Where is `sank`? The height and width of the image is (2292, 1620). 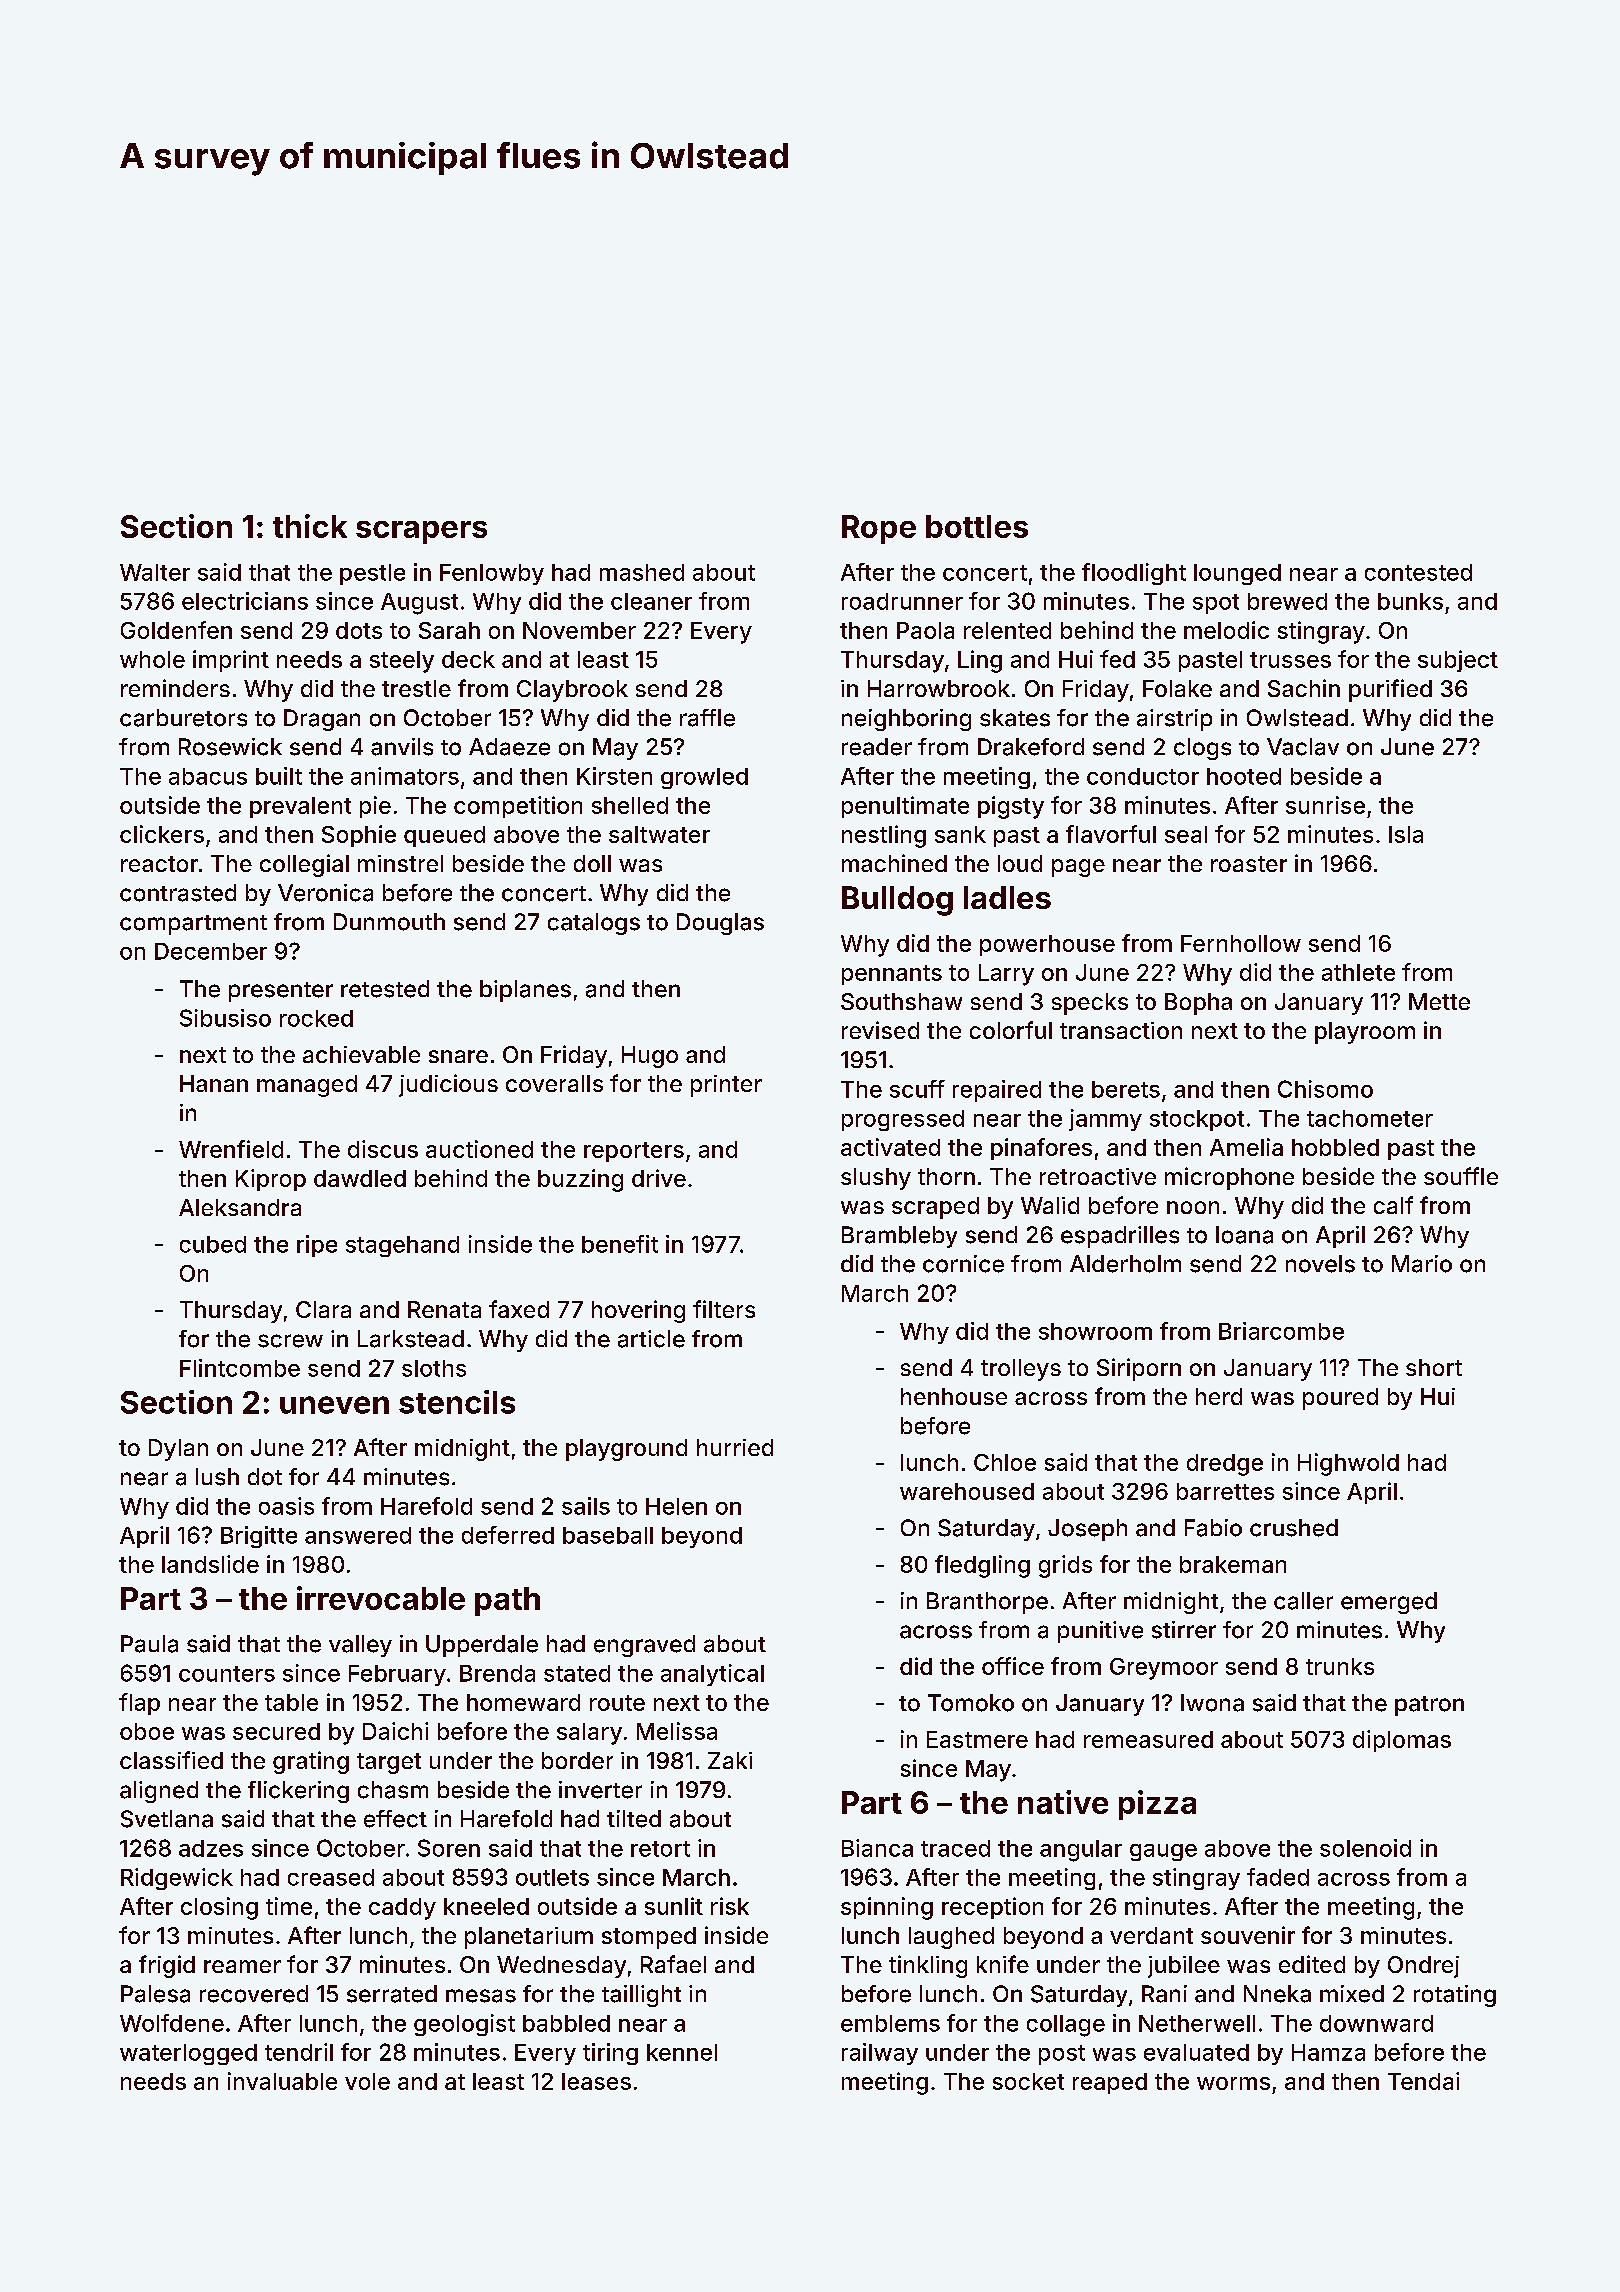 sank is located at coordinates (960, 834).
